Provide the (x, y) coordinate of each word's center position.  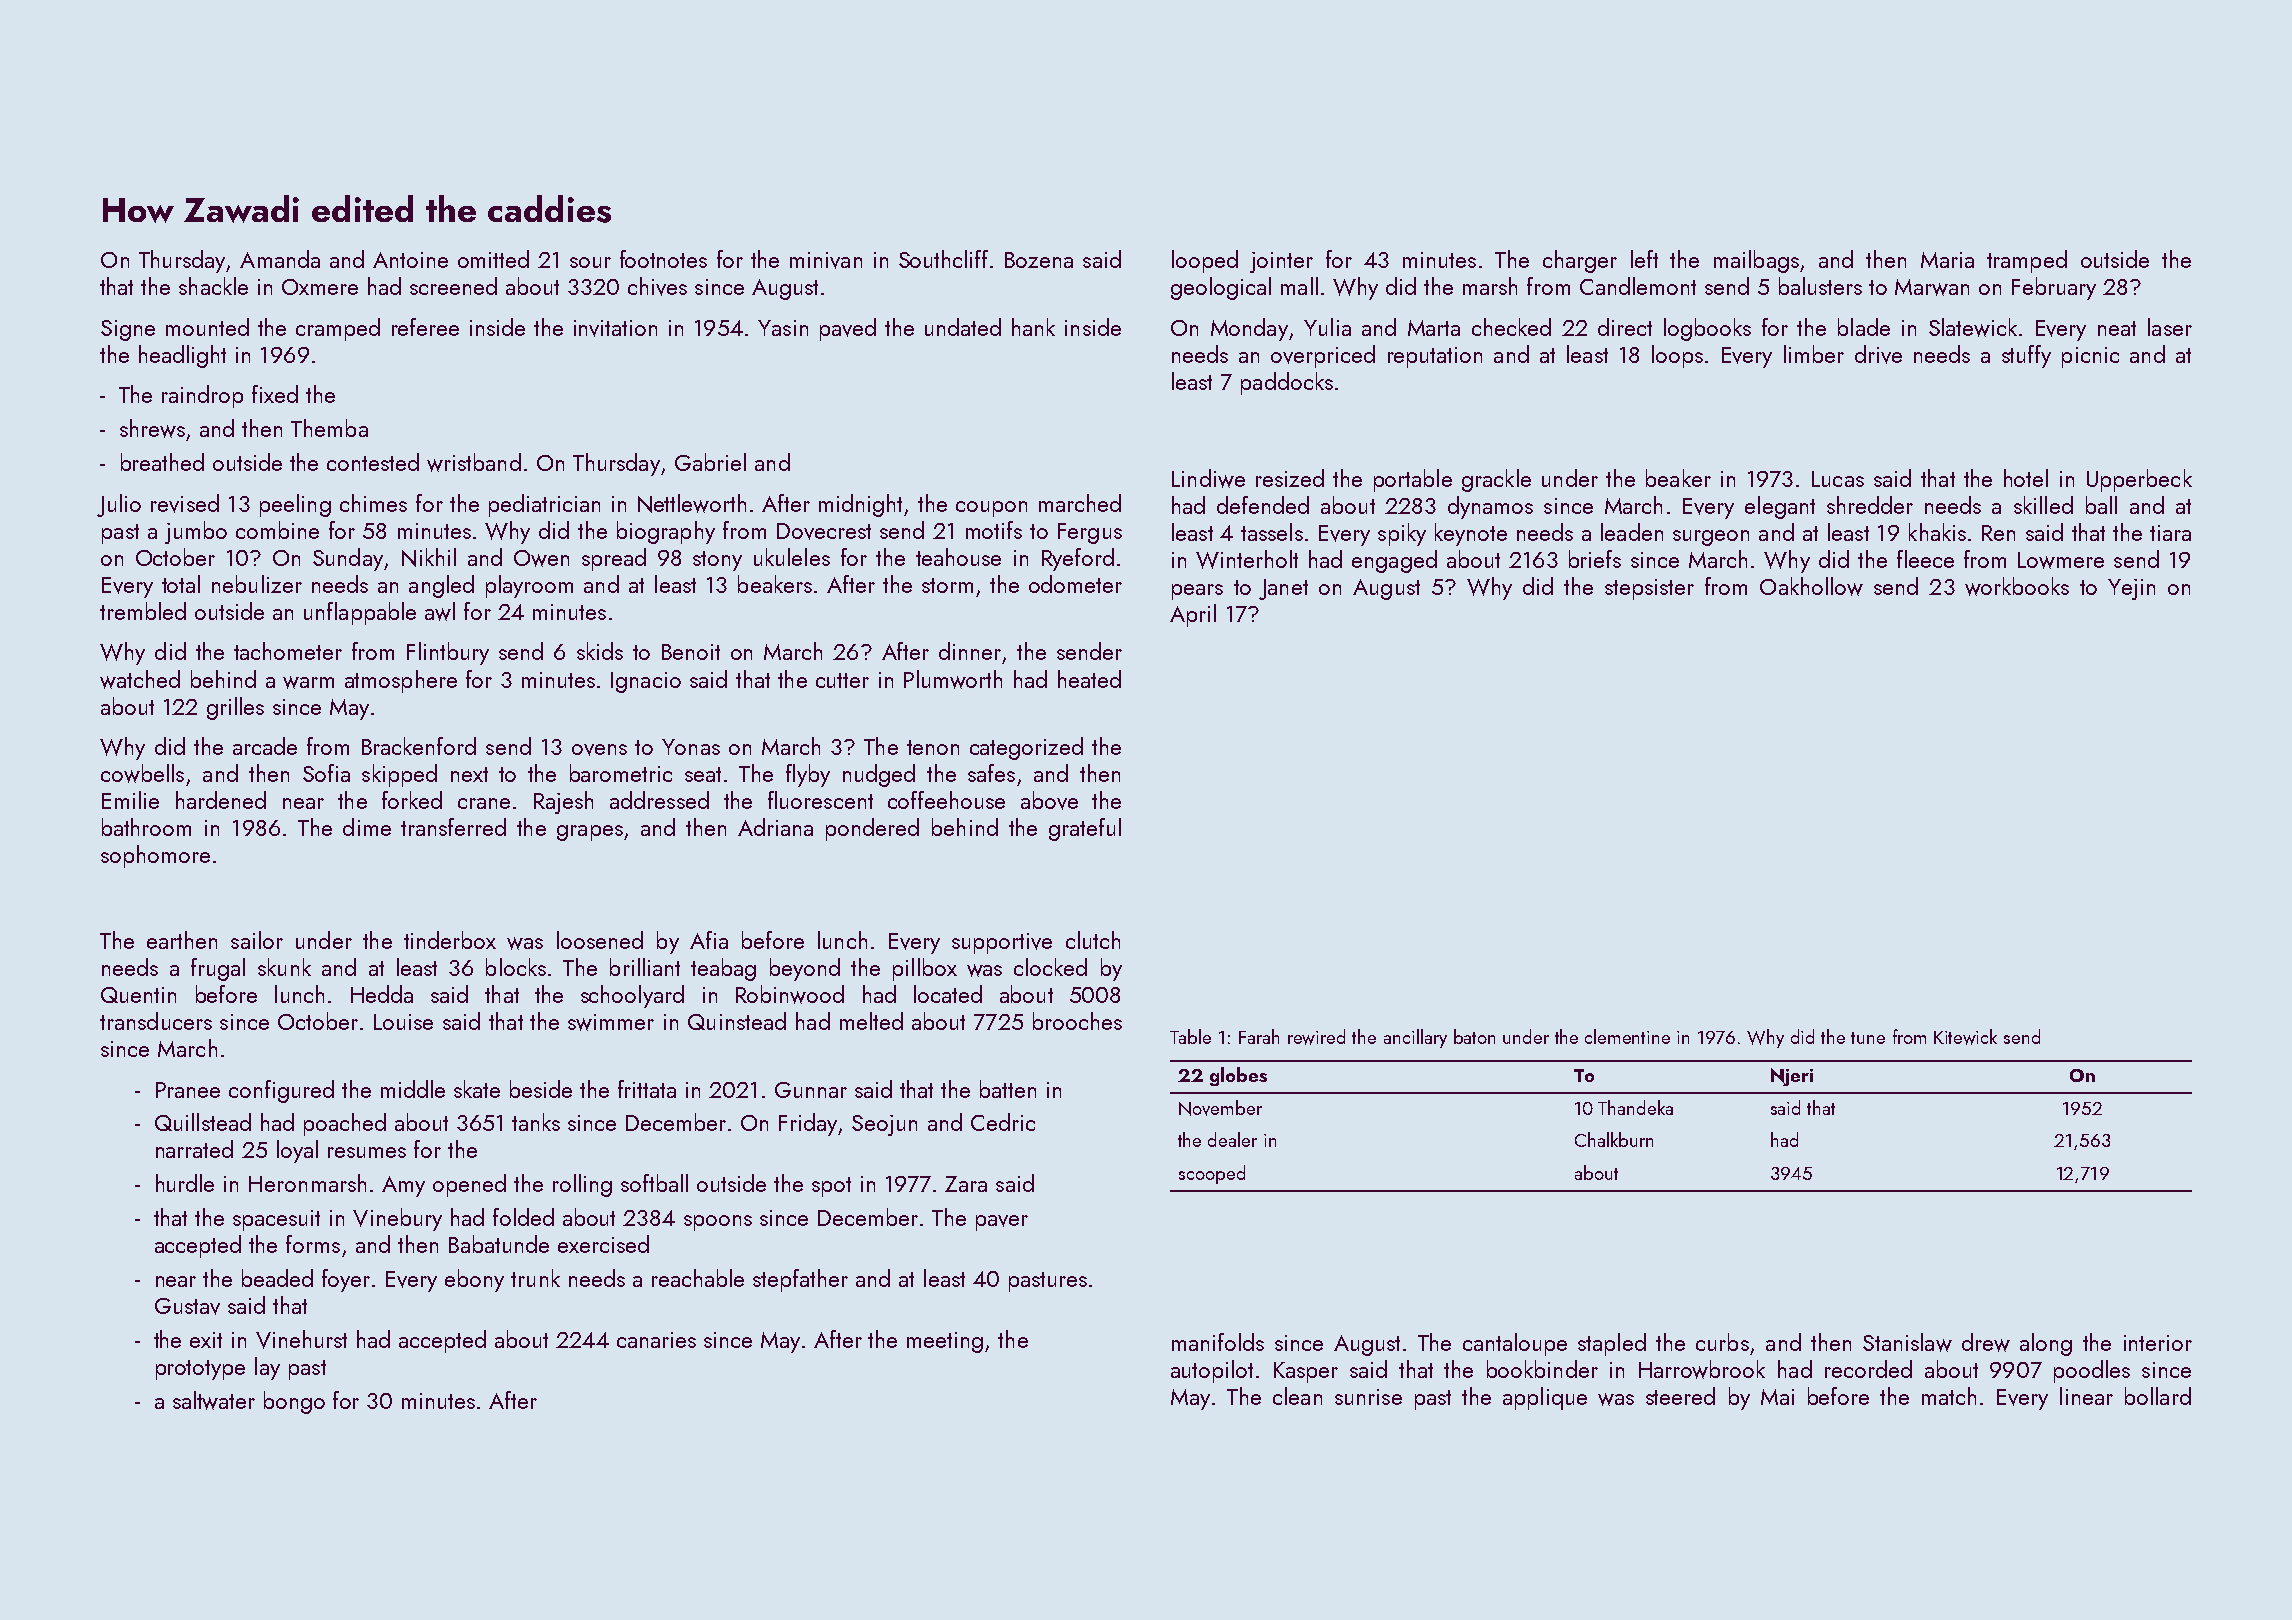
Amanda (280, 259)
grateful (1085, 829)
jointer (1281, 262)
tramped (2027, 261)
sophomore (155, 856)
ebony (474, 1280)
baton (1474, 1036)
